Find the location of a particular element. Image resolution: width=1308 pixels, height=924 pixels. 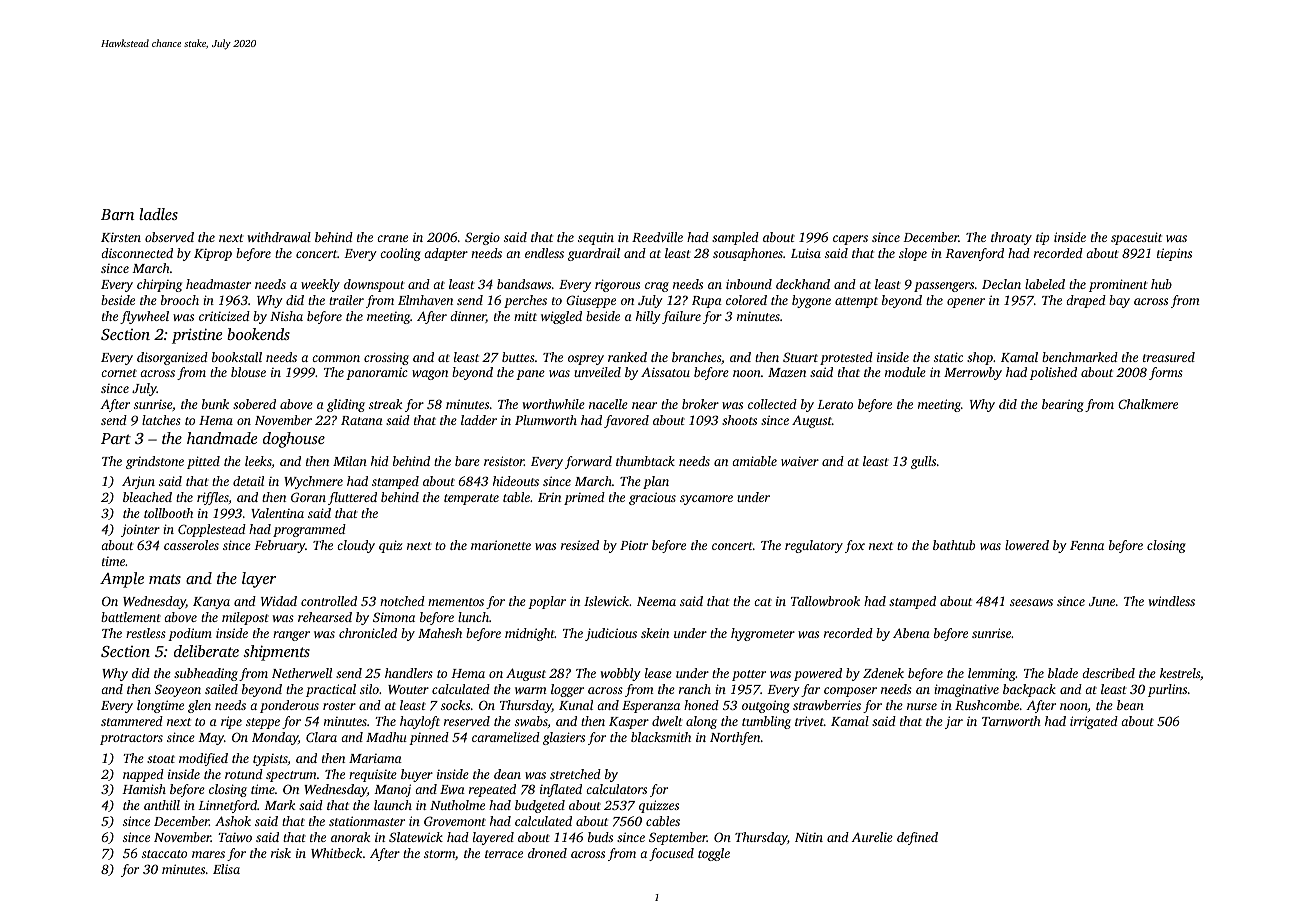

ranger is located at coordinates (291, 636).
